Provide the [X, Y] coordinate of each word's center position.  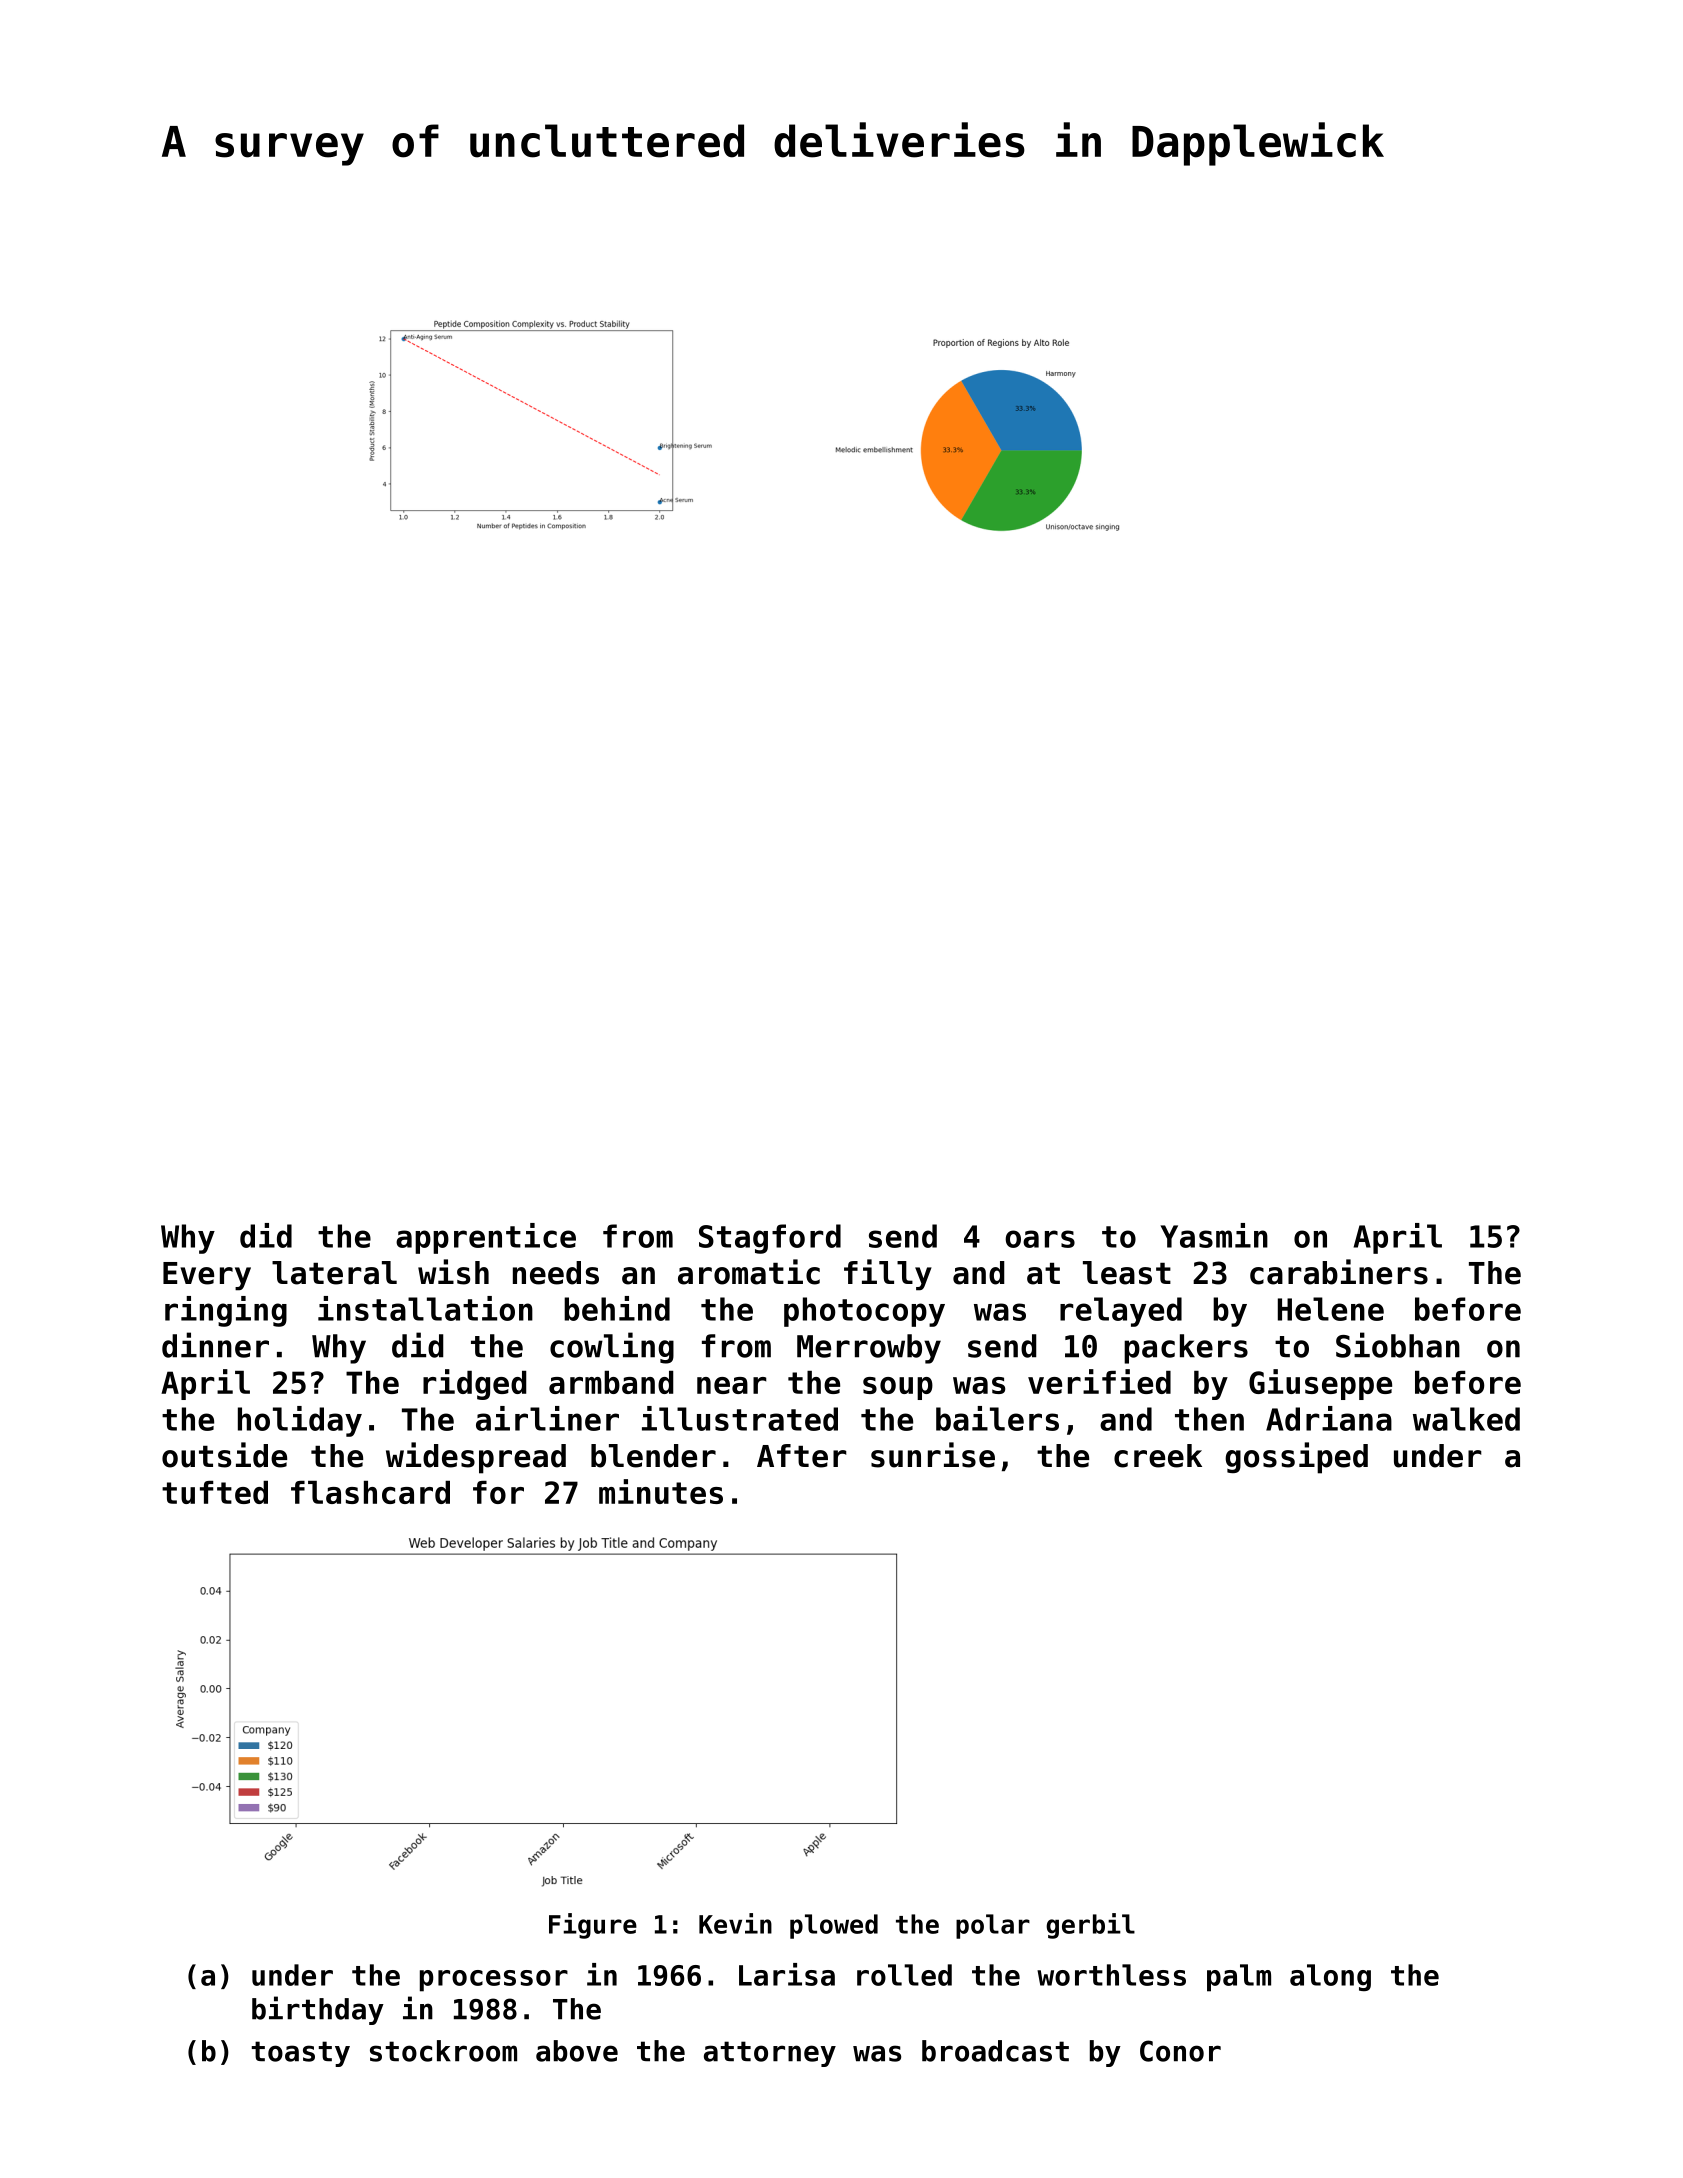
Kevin [735, 1923]
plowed [834, 1926]
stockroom [443, 2051]
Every [207, 1276]
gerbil [1090, 1926]
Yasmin [1214, 1235]
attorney [770, 2054]
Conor [1180, 2051]
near [732, 1385]
